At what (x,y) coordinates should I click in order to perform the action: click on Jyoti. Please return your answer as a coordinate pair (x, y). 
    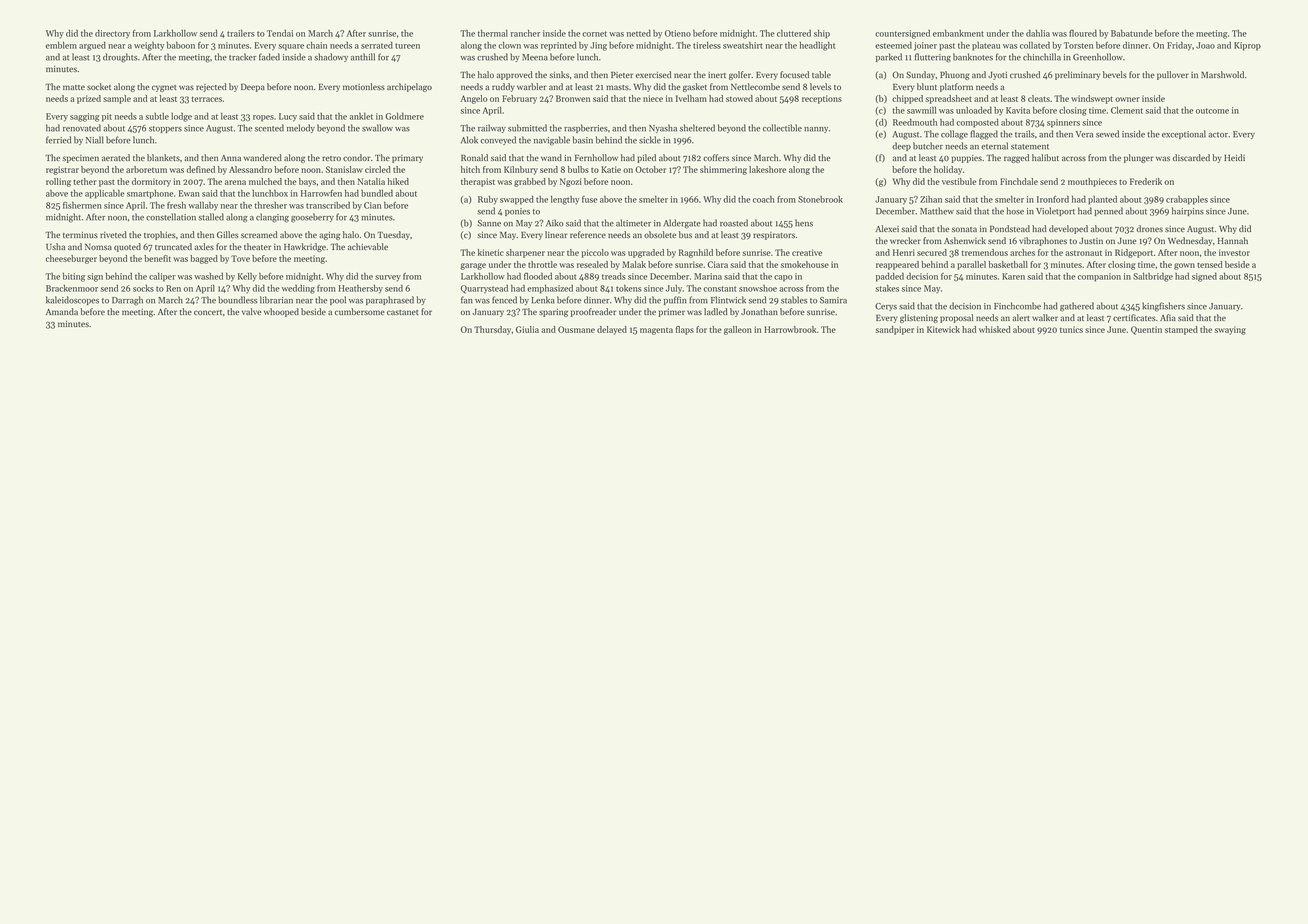
    Looking at the image, I should click on (997, 75).
